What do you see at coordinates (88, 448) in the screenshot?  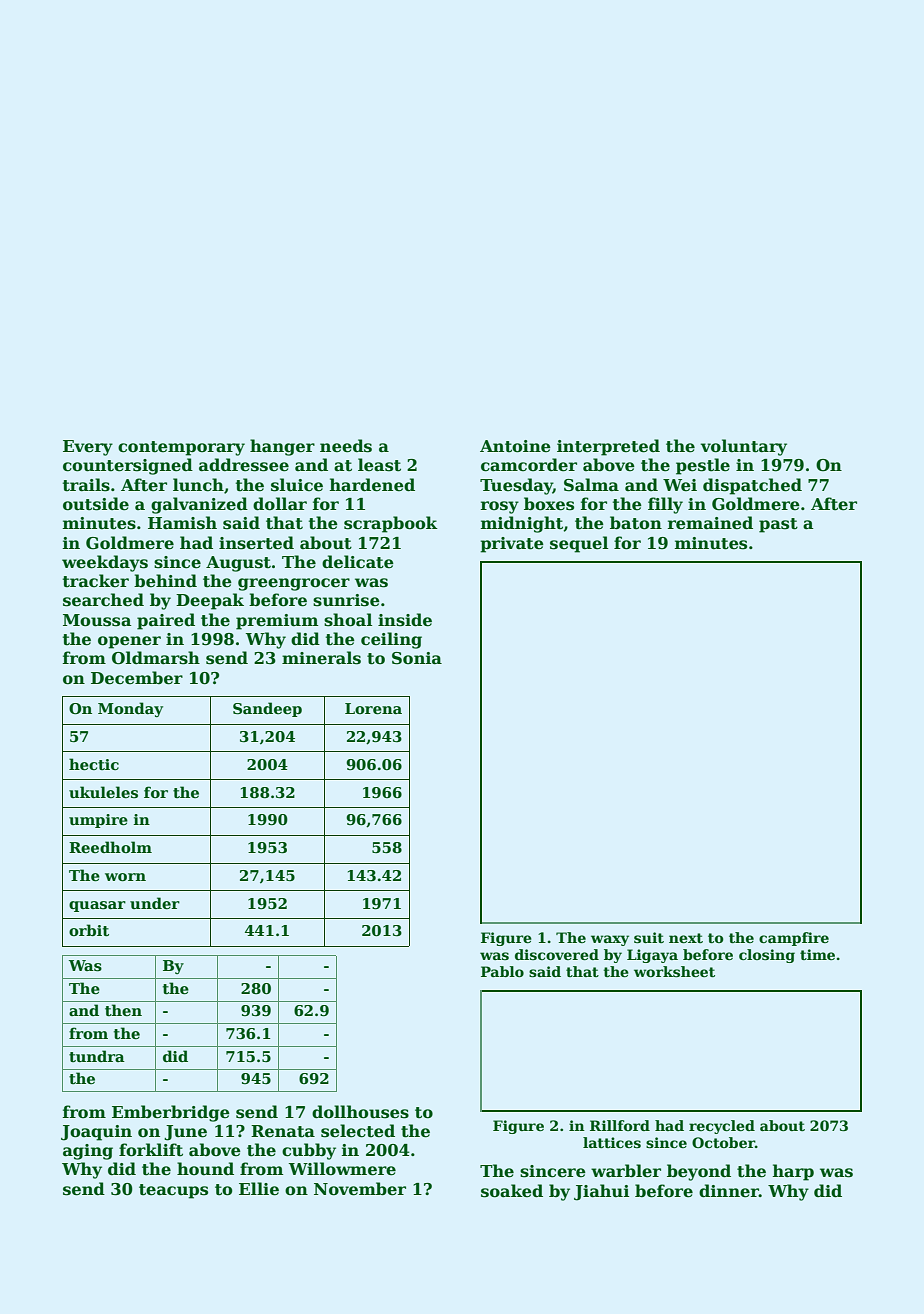 I see `Every` at bounding box center [88, 448].
